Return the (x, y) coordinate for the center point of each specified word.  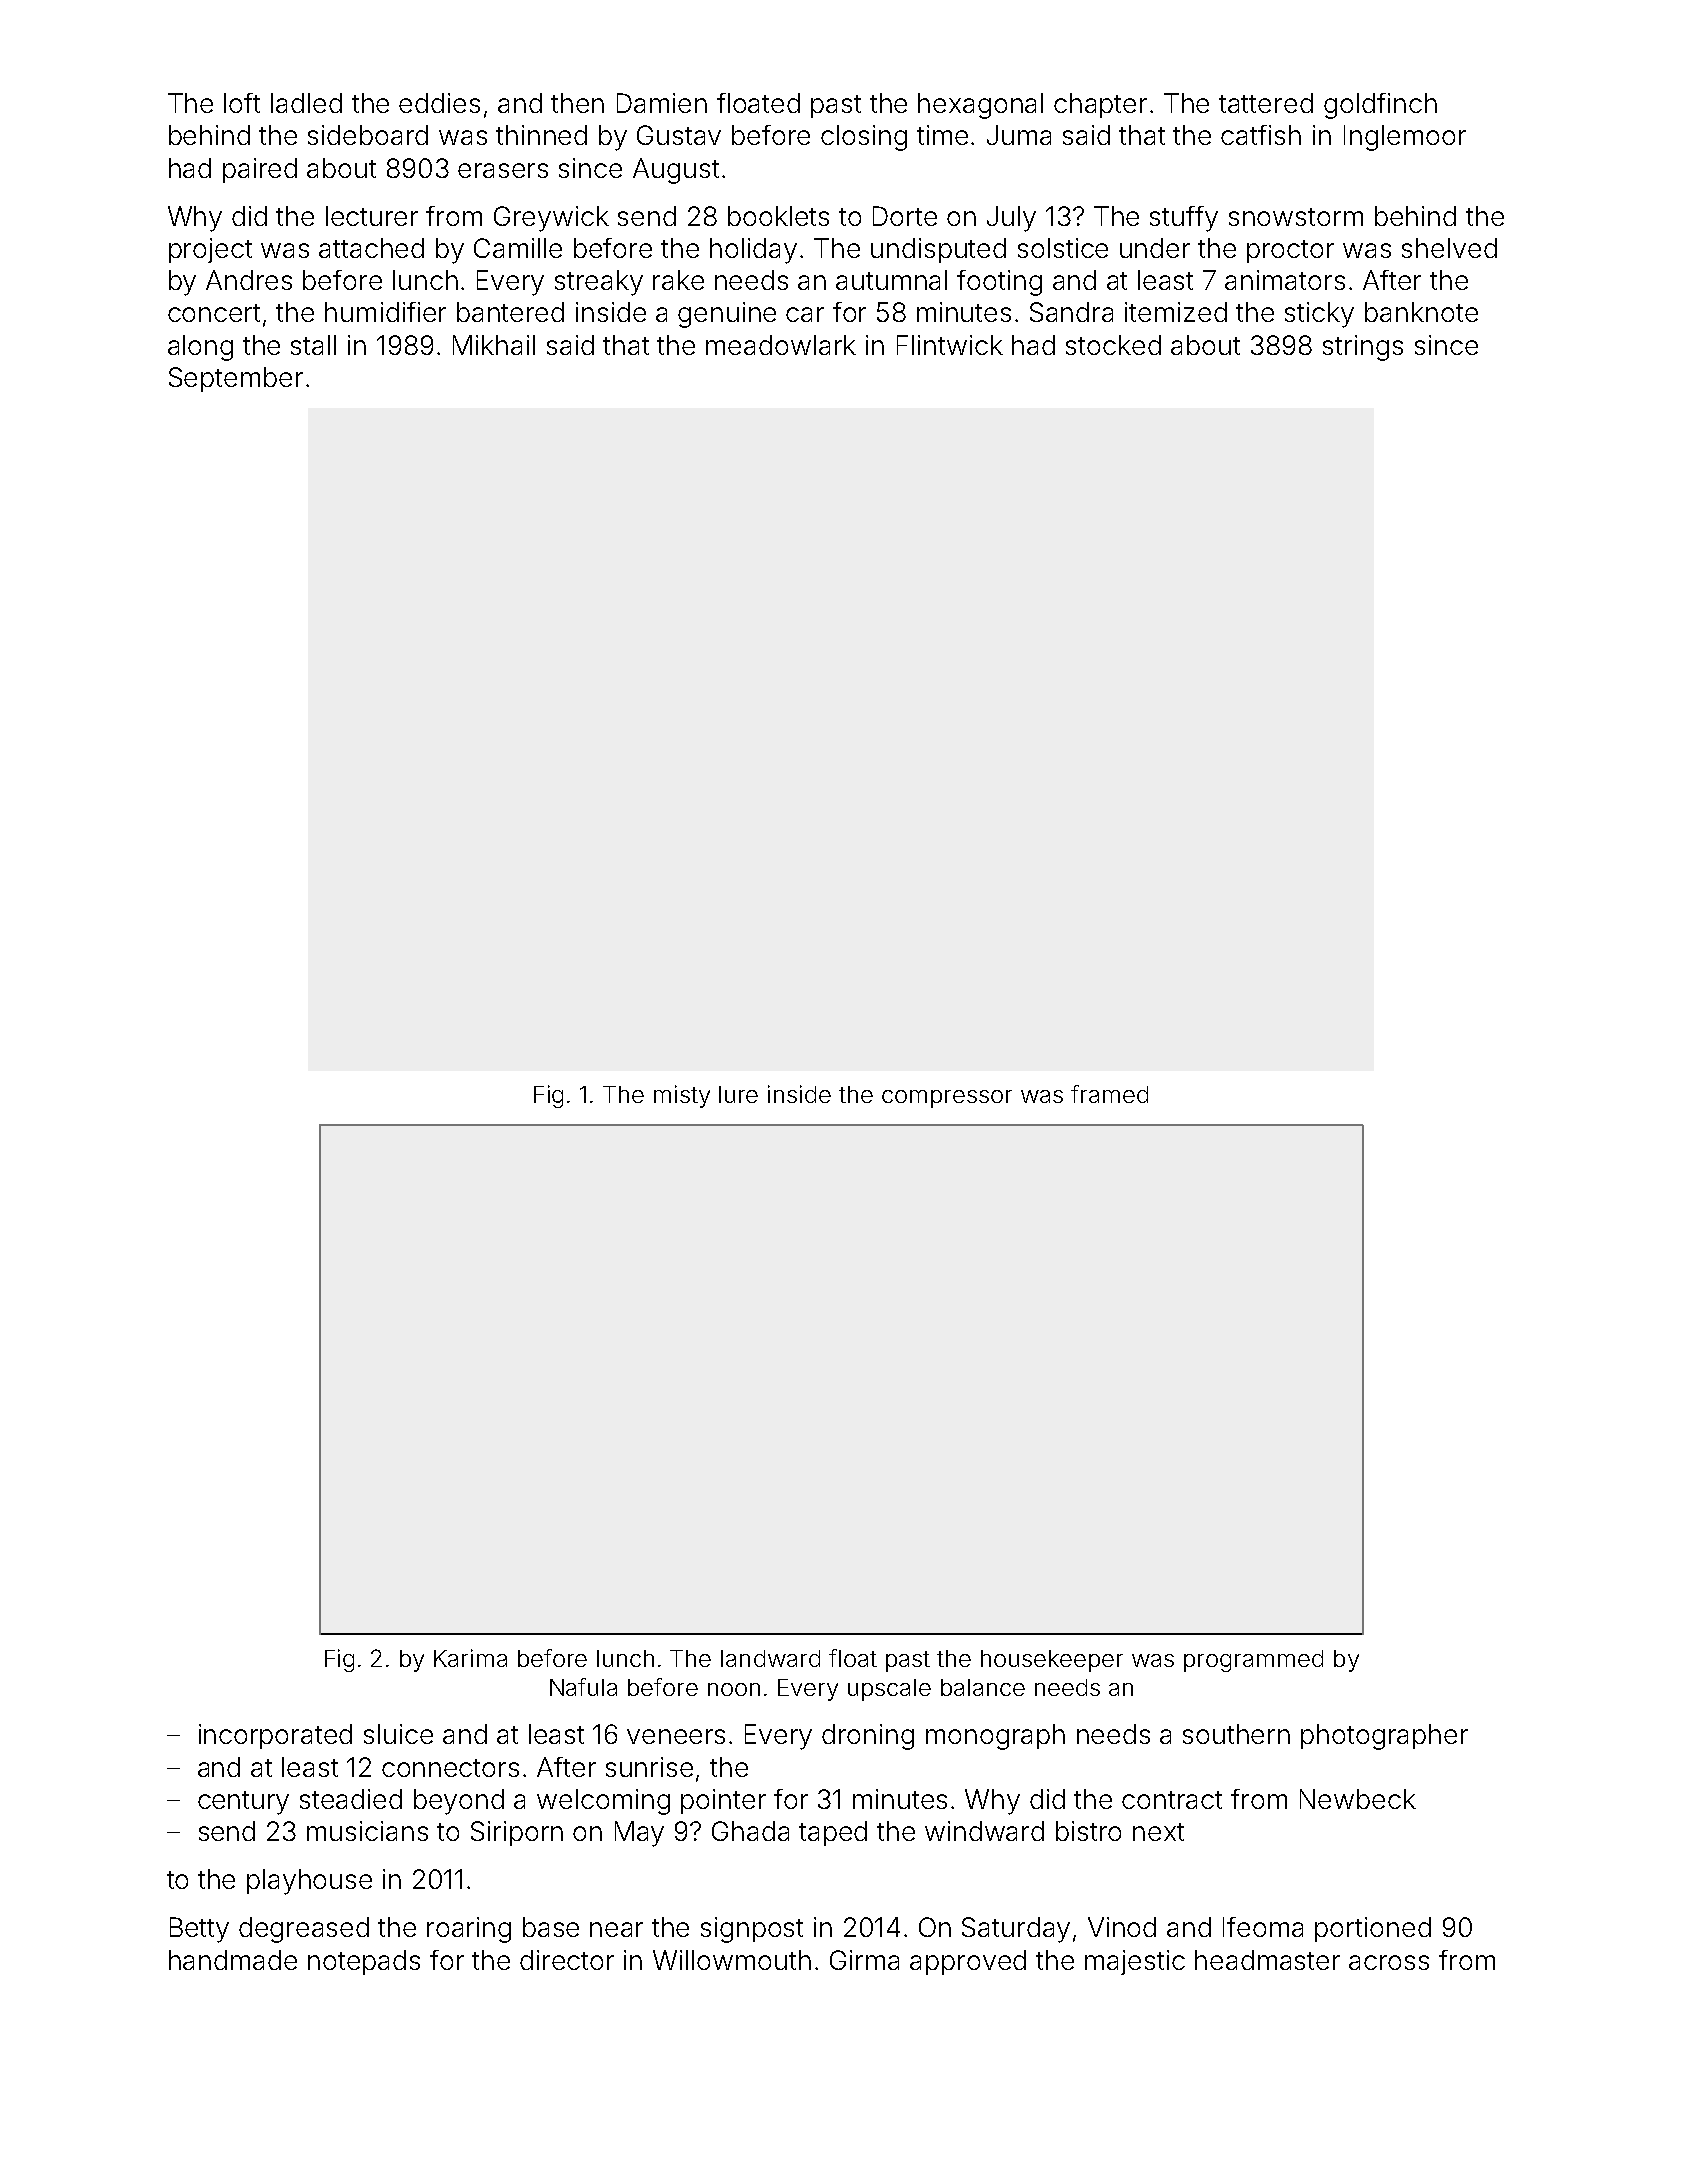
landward (770, 1658)
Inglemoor (1405, 138)
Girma (864, 1960)
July (1011, 219)
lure (738, 1094)
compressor (947, 1099)
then (577, 103)
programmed (1253, 1661)
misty (682, 1096)
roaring (469, 1930)
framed (1109, 1094)
